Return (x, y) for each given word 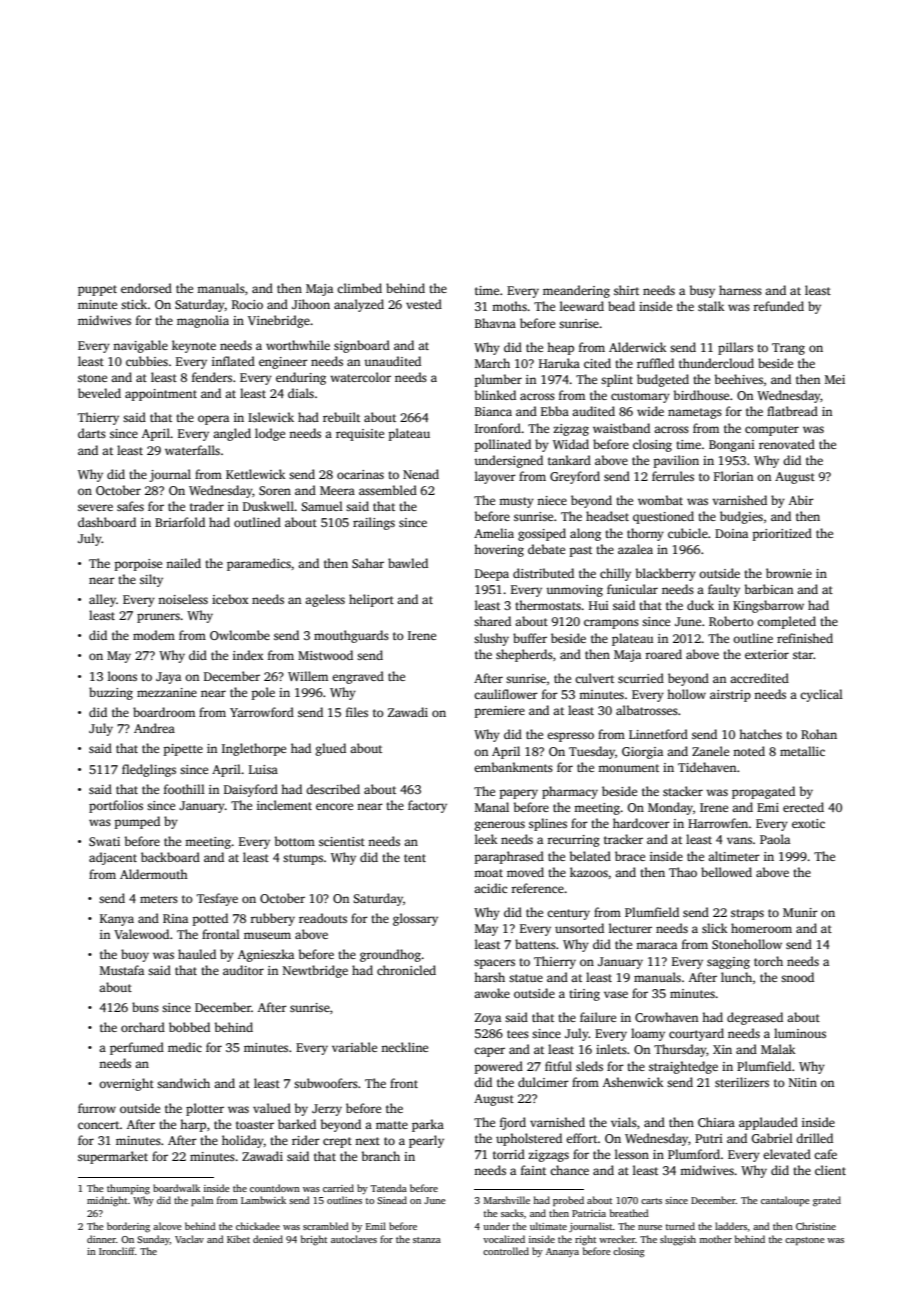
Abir (801, 500)
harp (193, 1125)
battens (535, 944)
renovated (787, 444)
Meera (337, 490)
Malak (778, 1049)
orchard (143, 1027)
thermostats (548, 605)
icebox (230, 599)
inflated (233, 361)
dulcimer (543, 1082)
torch (768, 961)
